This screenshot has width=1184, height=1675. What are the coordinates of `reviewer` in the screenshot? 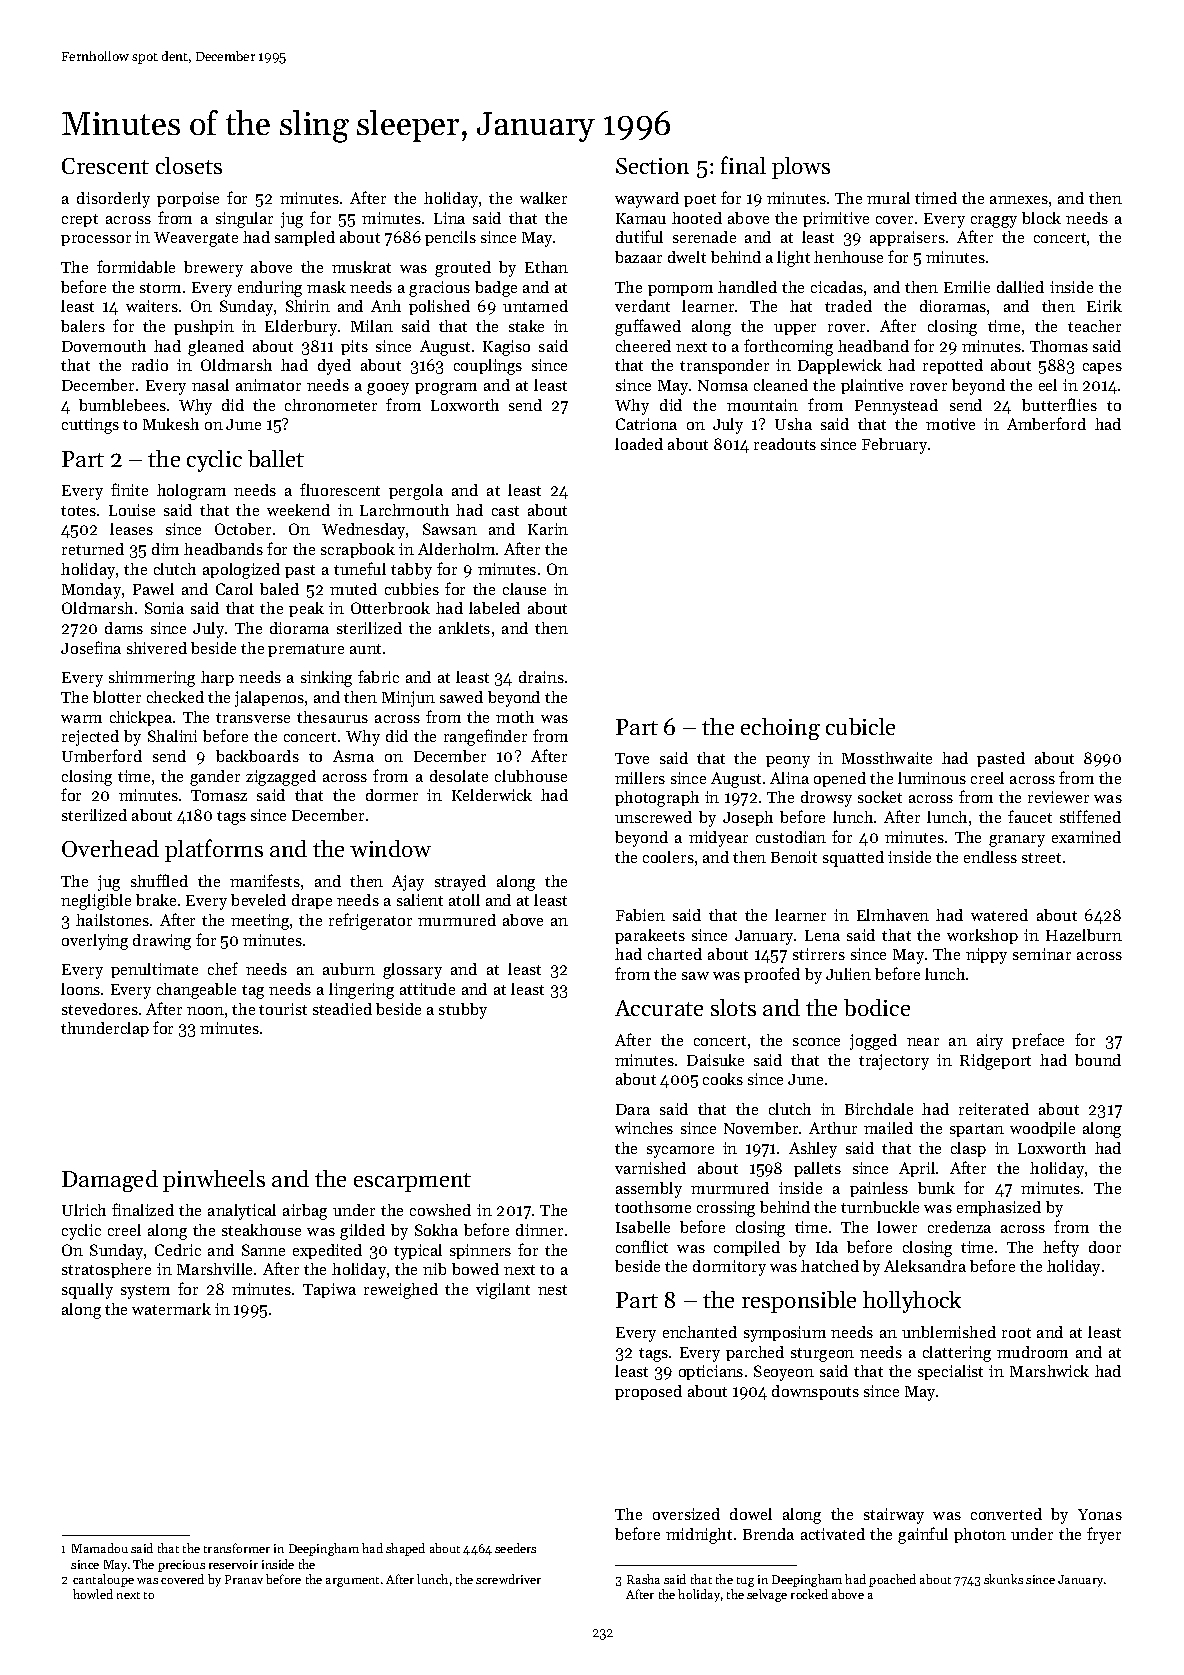 It's located at (1058, 797).
